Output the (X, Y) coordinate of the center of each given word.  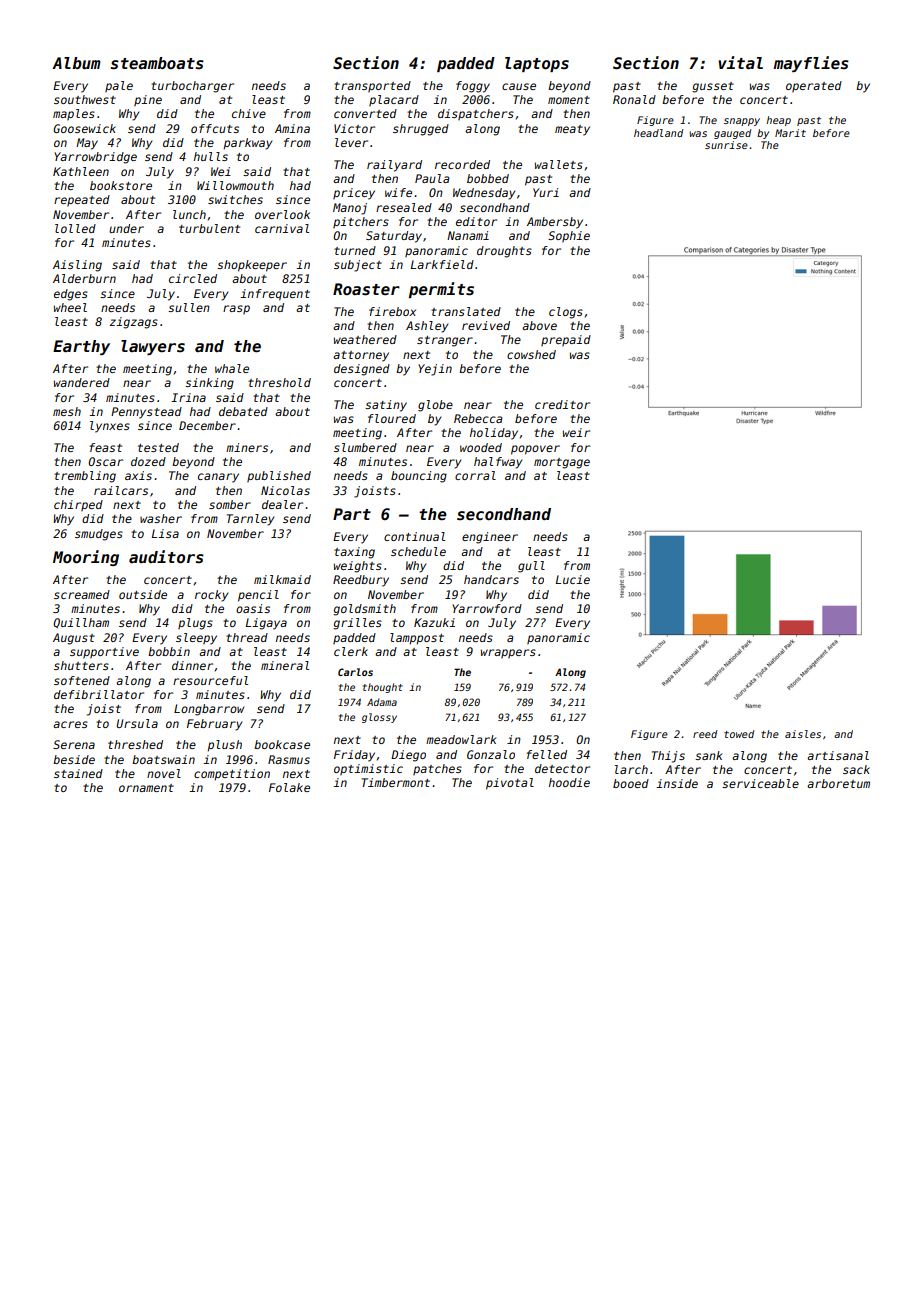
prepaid (566, 341)
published (279, 477)
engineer (490, 538)
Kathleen (81, 171)
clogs (566, 313)
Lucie (573, 579)
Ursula (137, 723)
